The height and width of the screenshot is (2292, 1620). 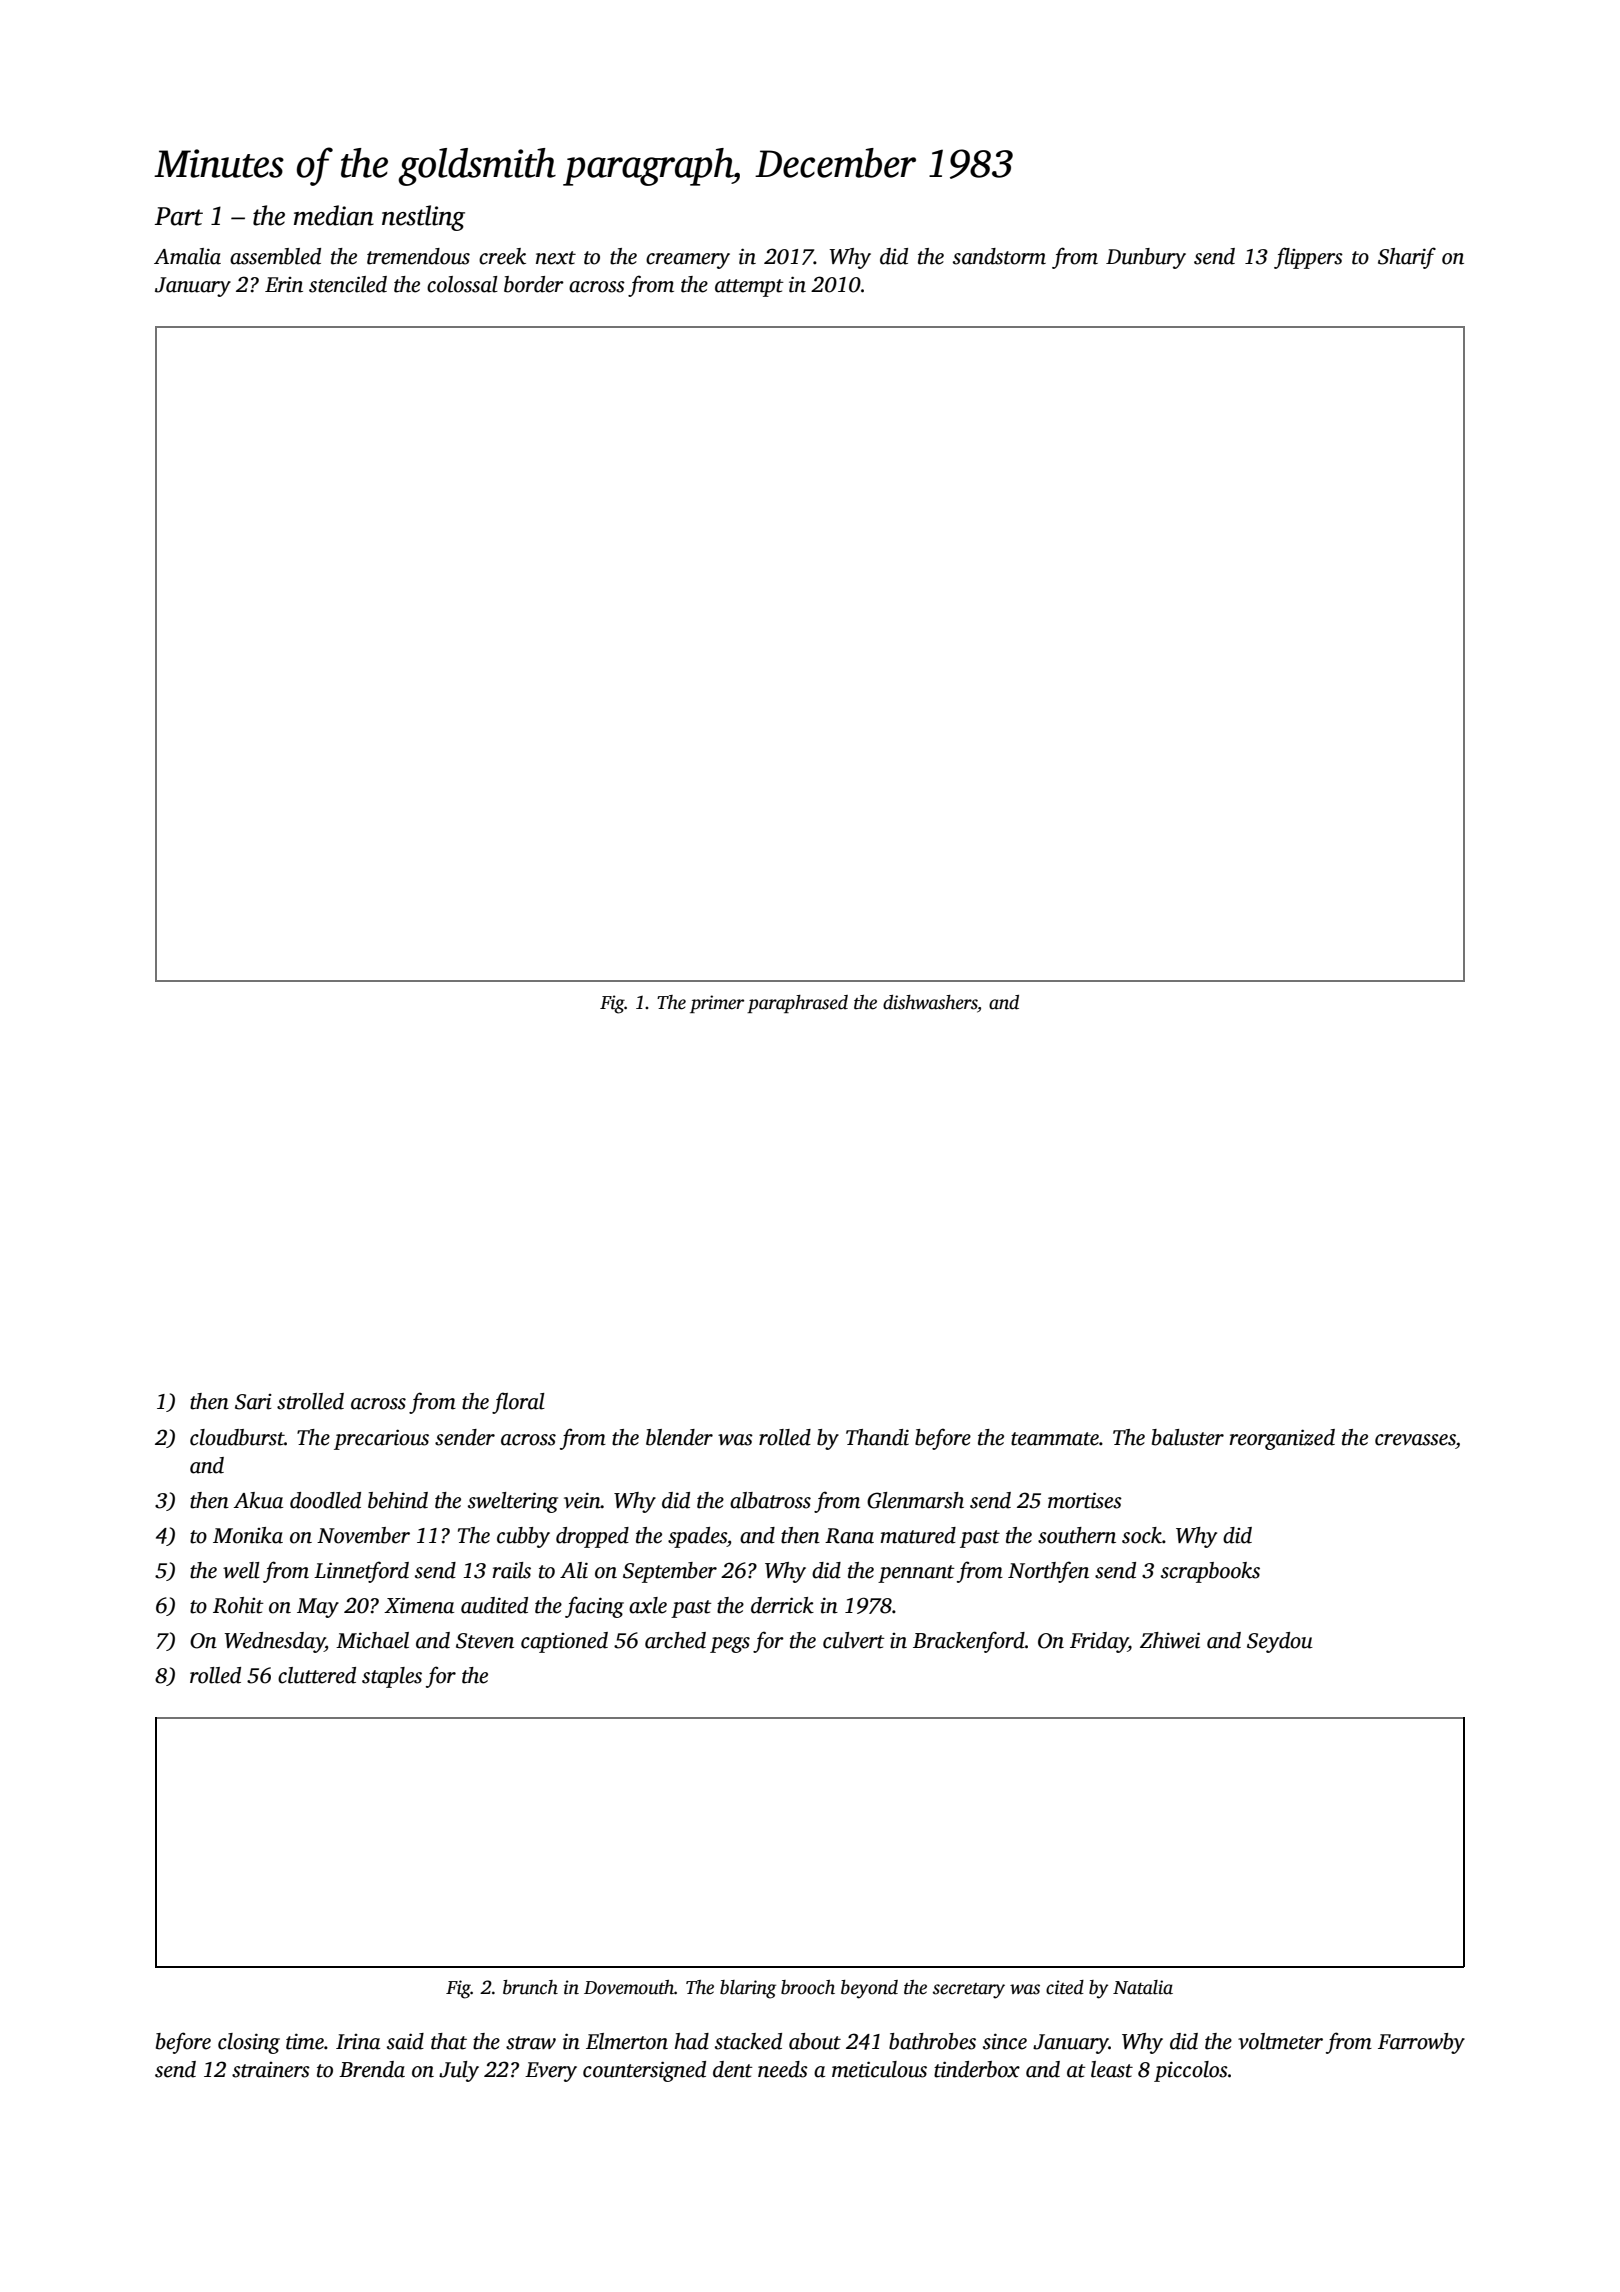 What do you see at coordinates (348, 284) in the screenshot?
I see `stenciled` at bounding box center [348, 284].
